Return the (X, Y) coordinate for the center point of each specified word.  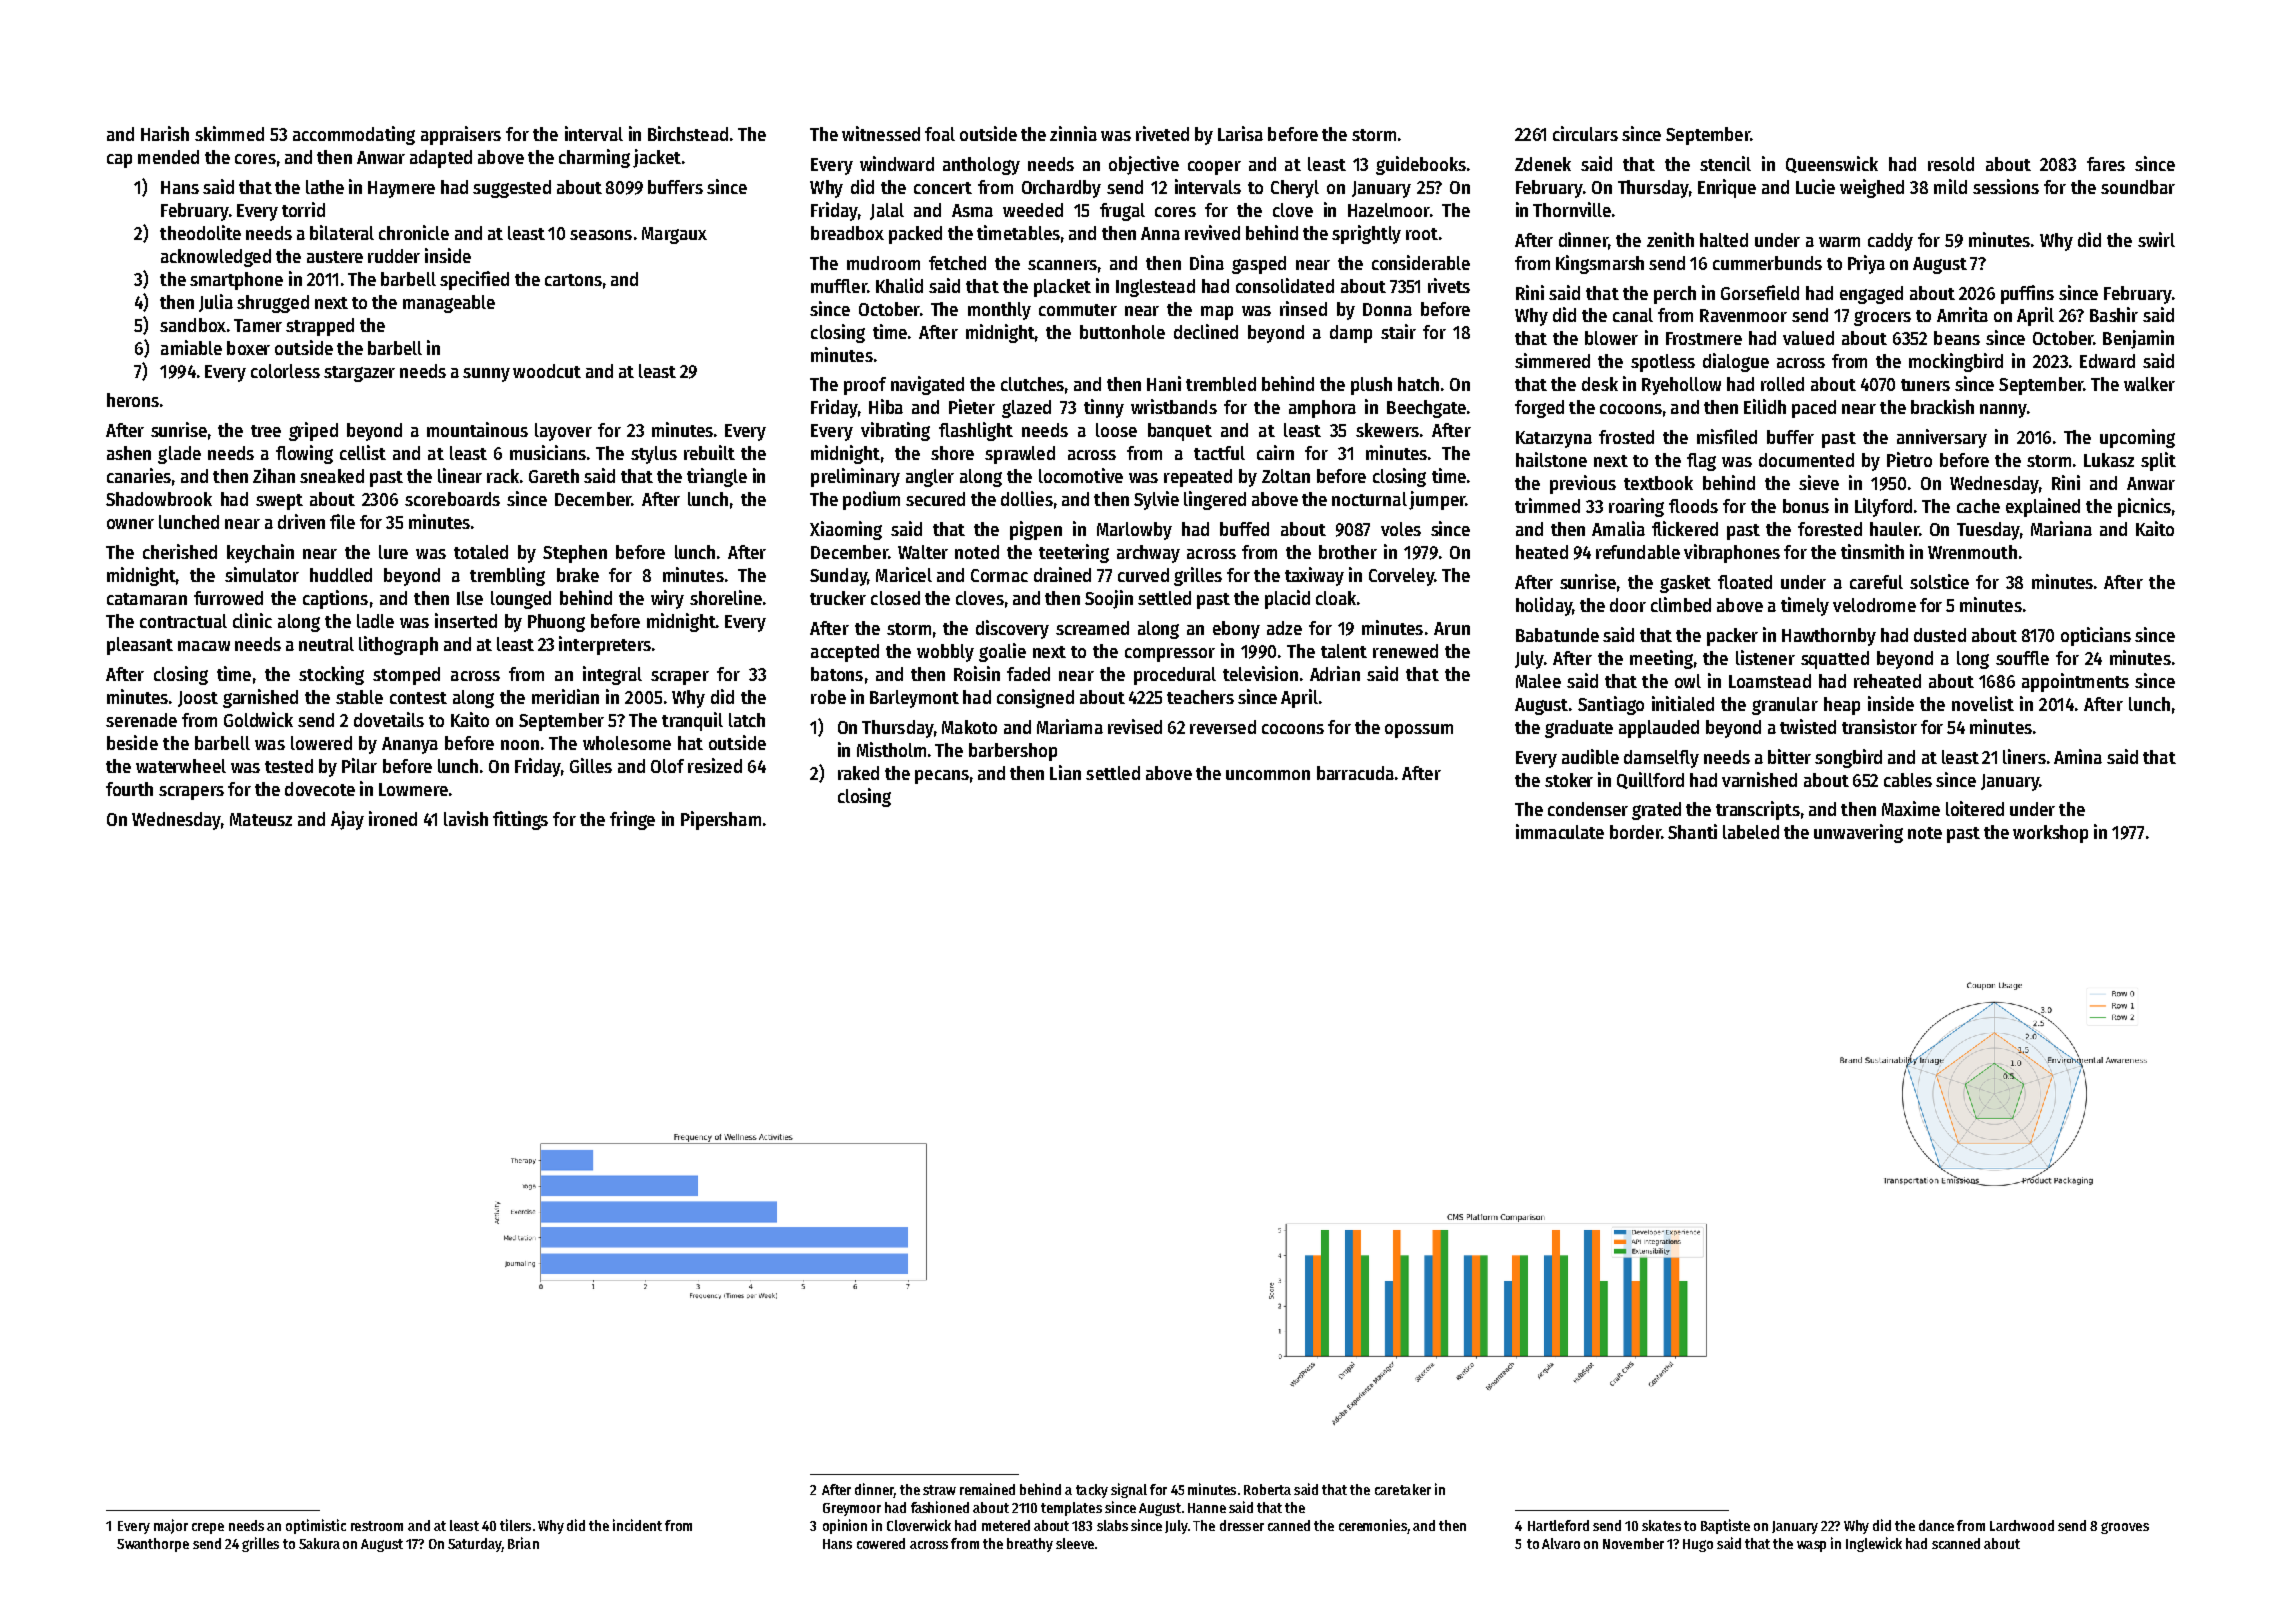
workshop (2050, 834)
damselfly (1661, 759)
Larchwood (2022, 1525)
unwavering (1858, 833)
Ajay (347, 820)
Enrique (1727, 188)
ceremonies (1373, 1525)
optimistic (316, 1526)
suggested (512, 189)
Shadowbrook (159, 499)
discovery (1012, 629)
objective (1144, 165)
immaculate (1560, 831)
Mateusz (261, 819)
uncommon (1268, 775)
